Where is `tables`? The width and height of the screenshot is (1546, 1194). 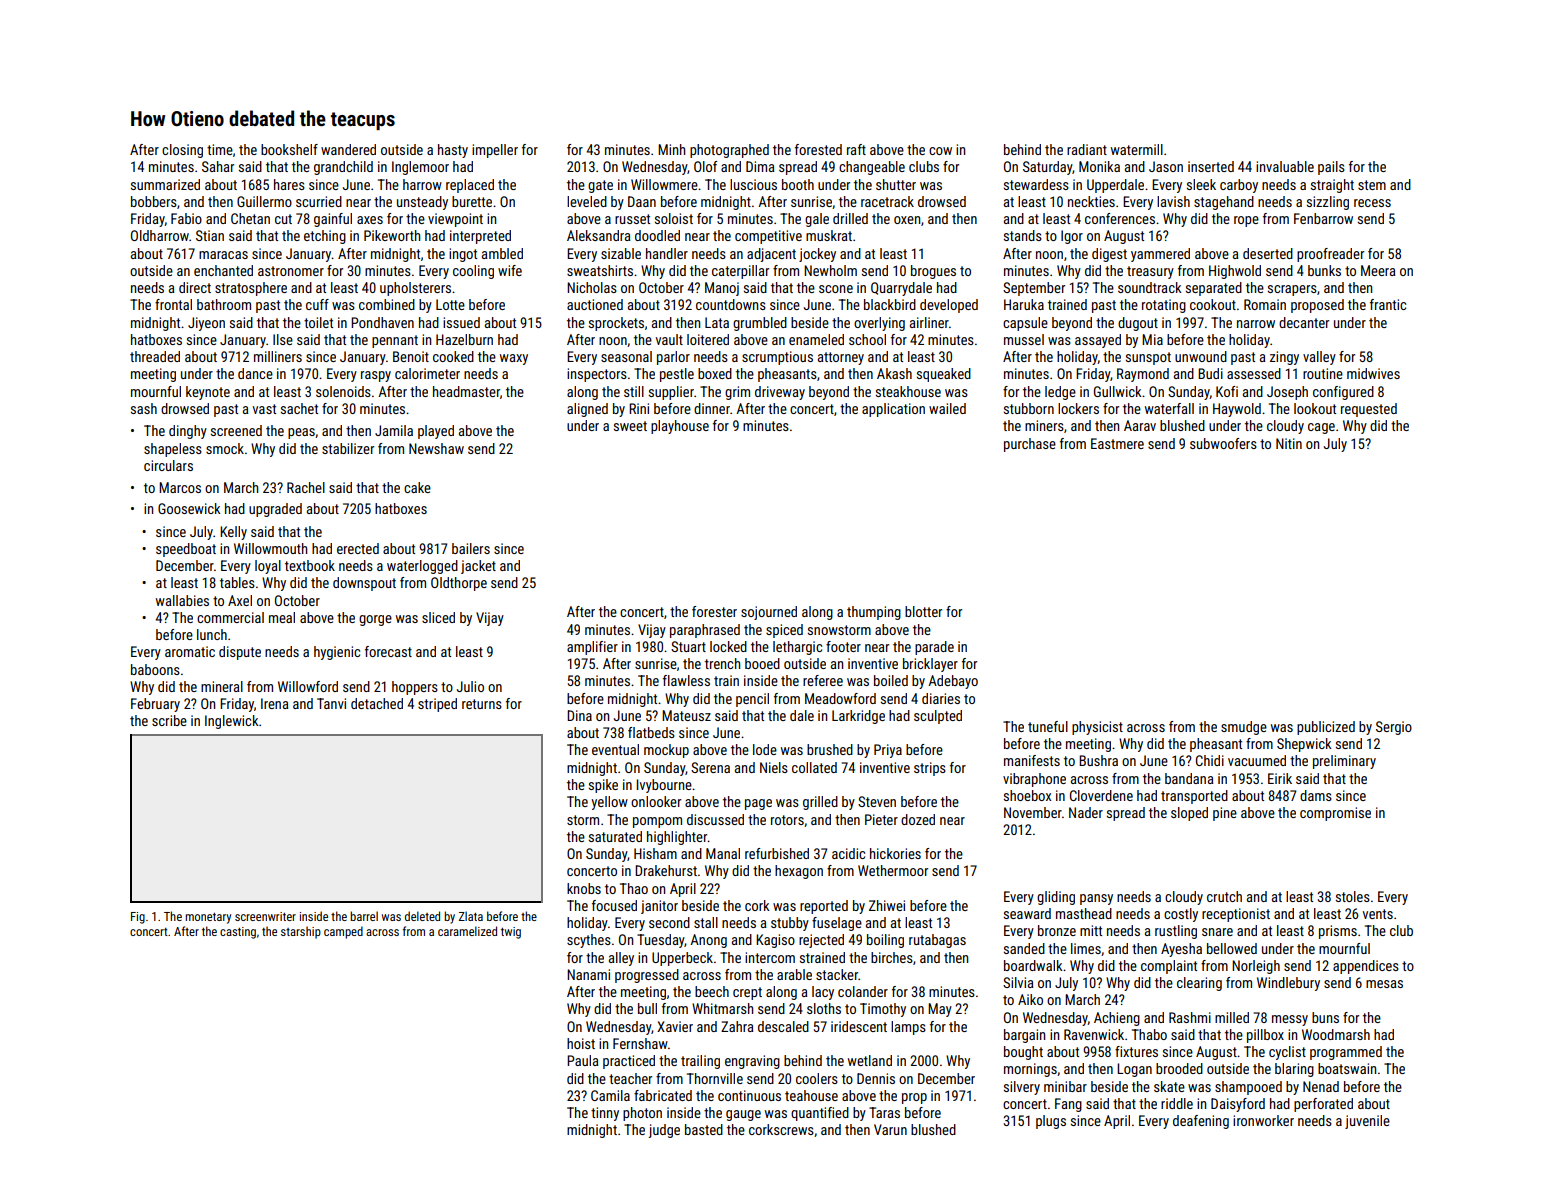
tables is located at coordinates (237, 582).
